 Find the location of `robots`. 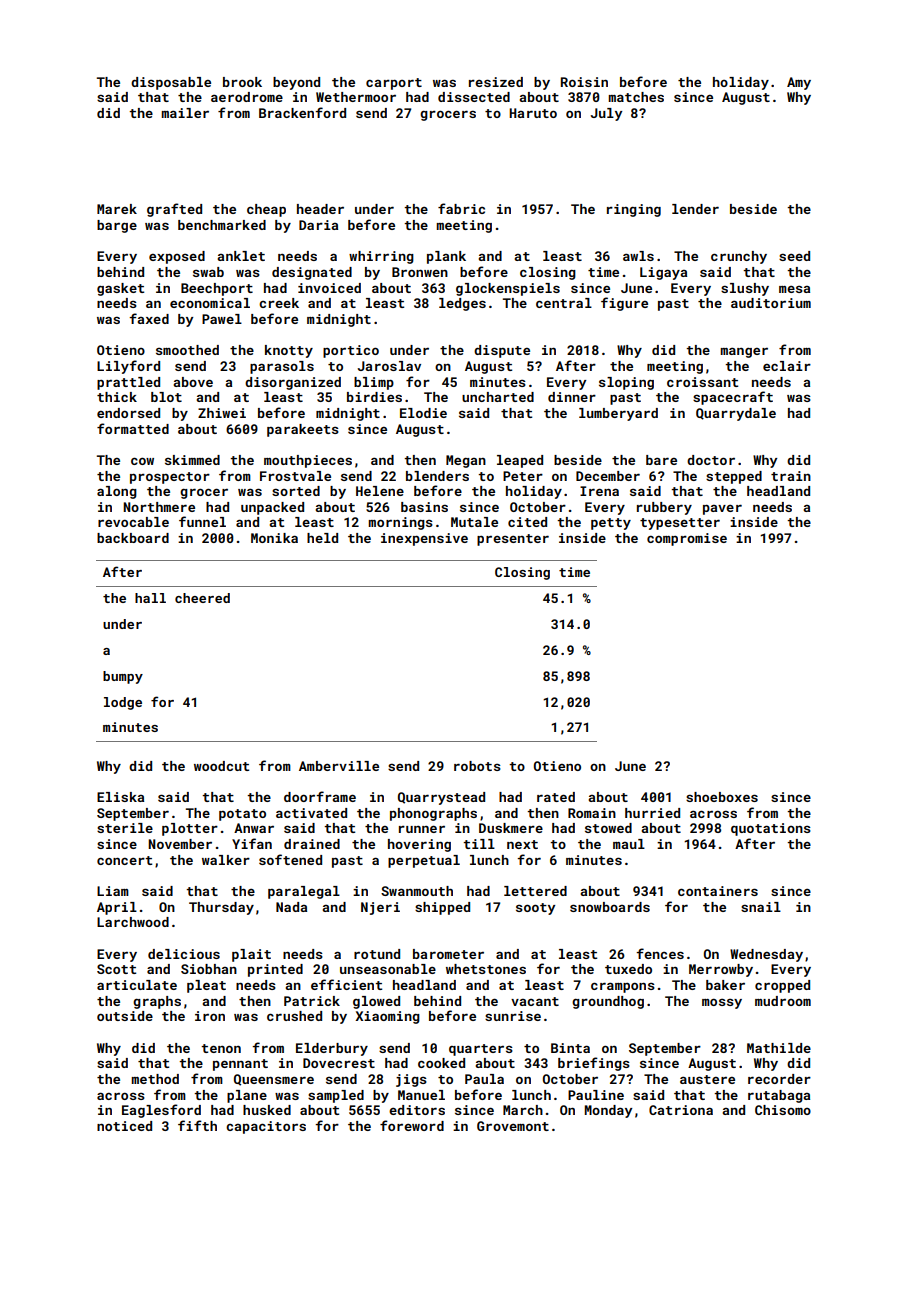

robots is located at coordinates (477, 766).
